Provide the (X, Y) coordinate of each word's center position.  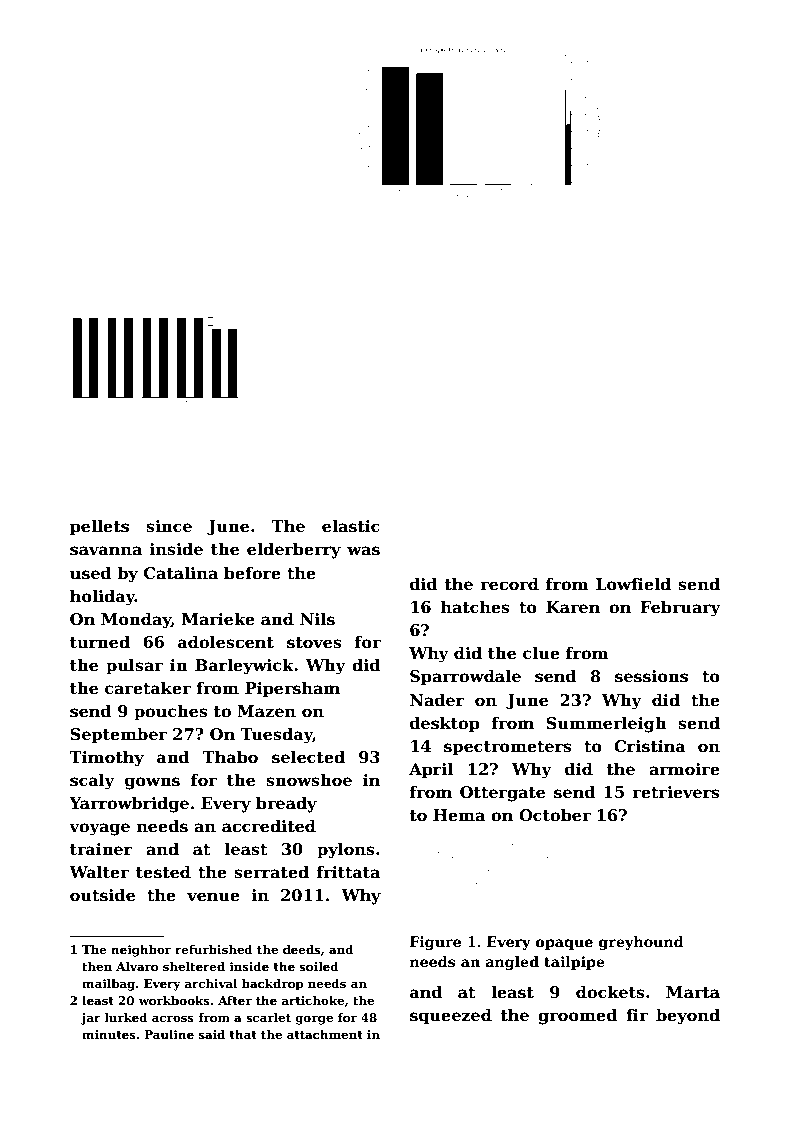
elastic (351, 526)
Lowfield (633, 584)
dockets (610, 992)
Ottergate (502, 794)
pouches (171, 712)
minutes (109, 1034)
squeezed (451, 1016)
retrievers (676, 792)
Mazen (266, 711)
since (169, 526)
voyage (99, 829)
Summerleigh (606, 724)
